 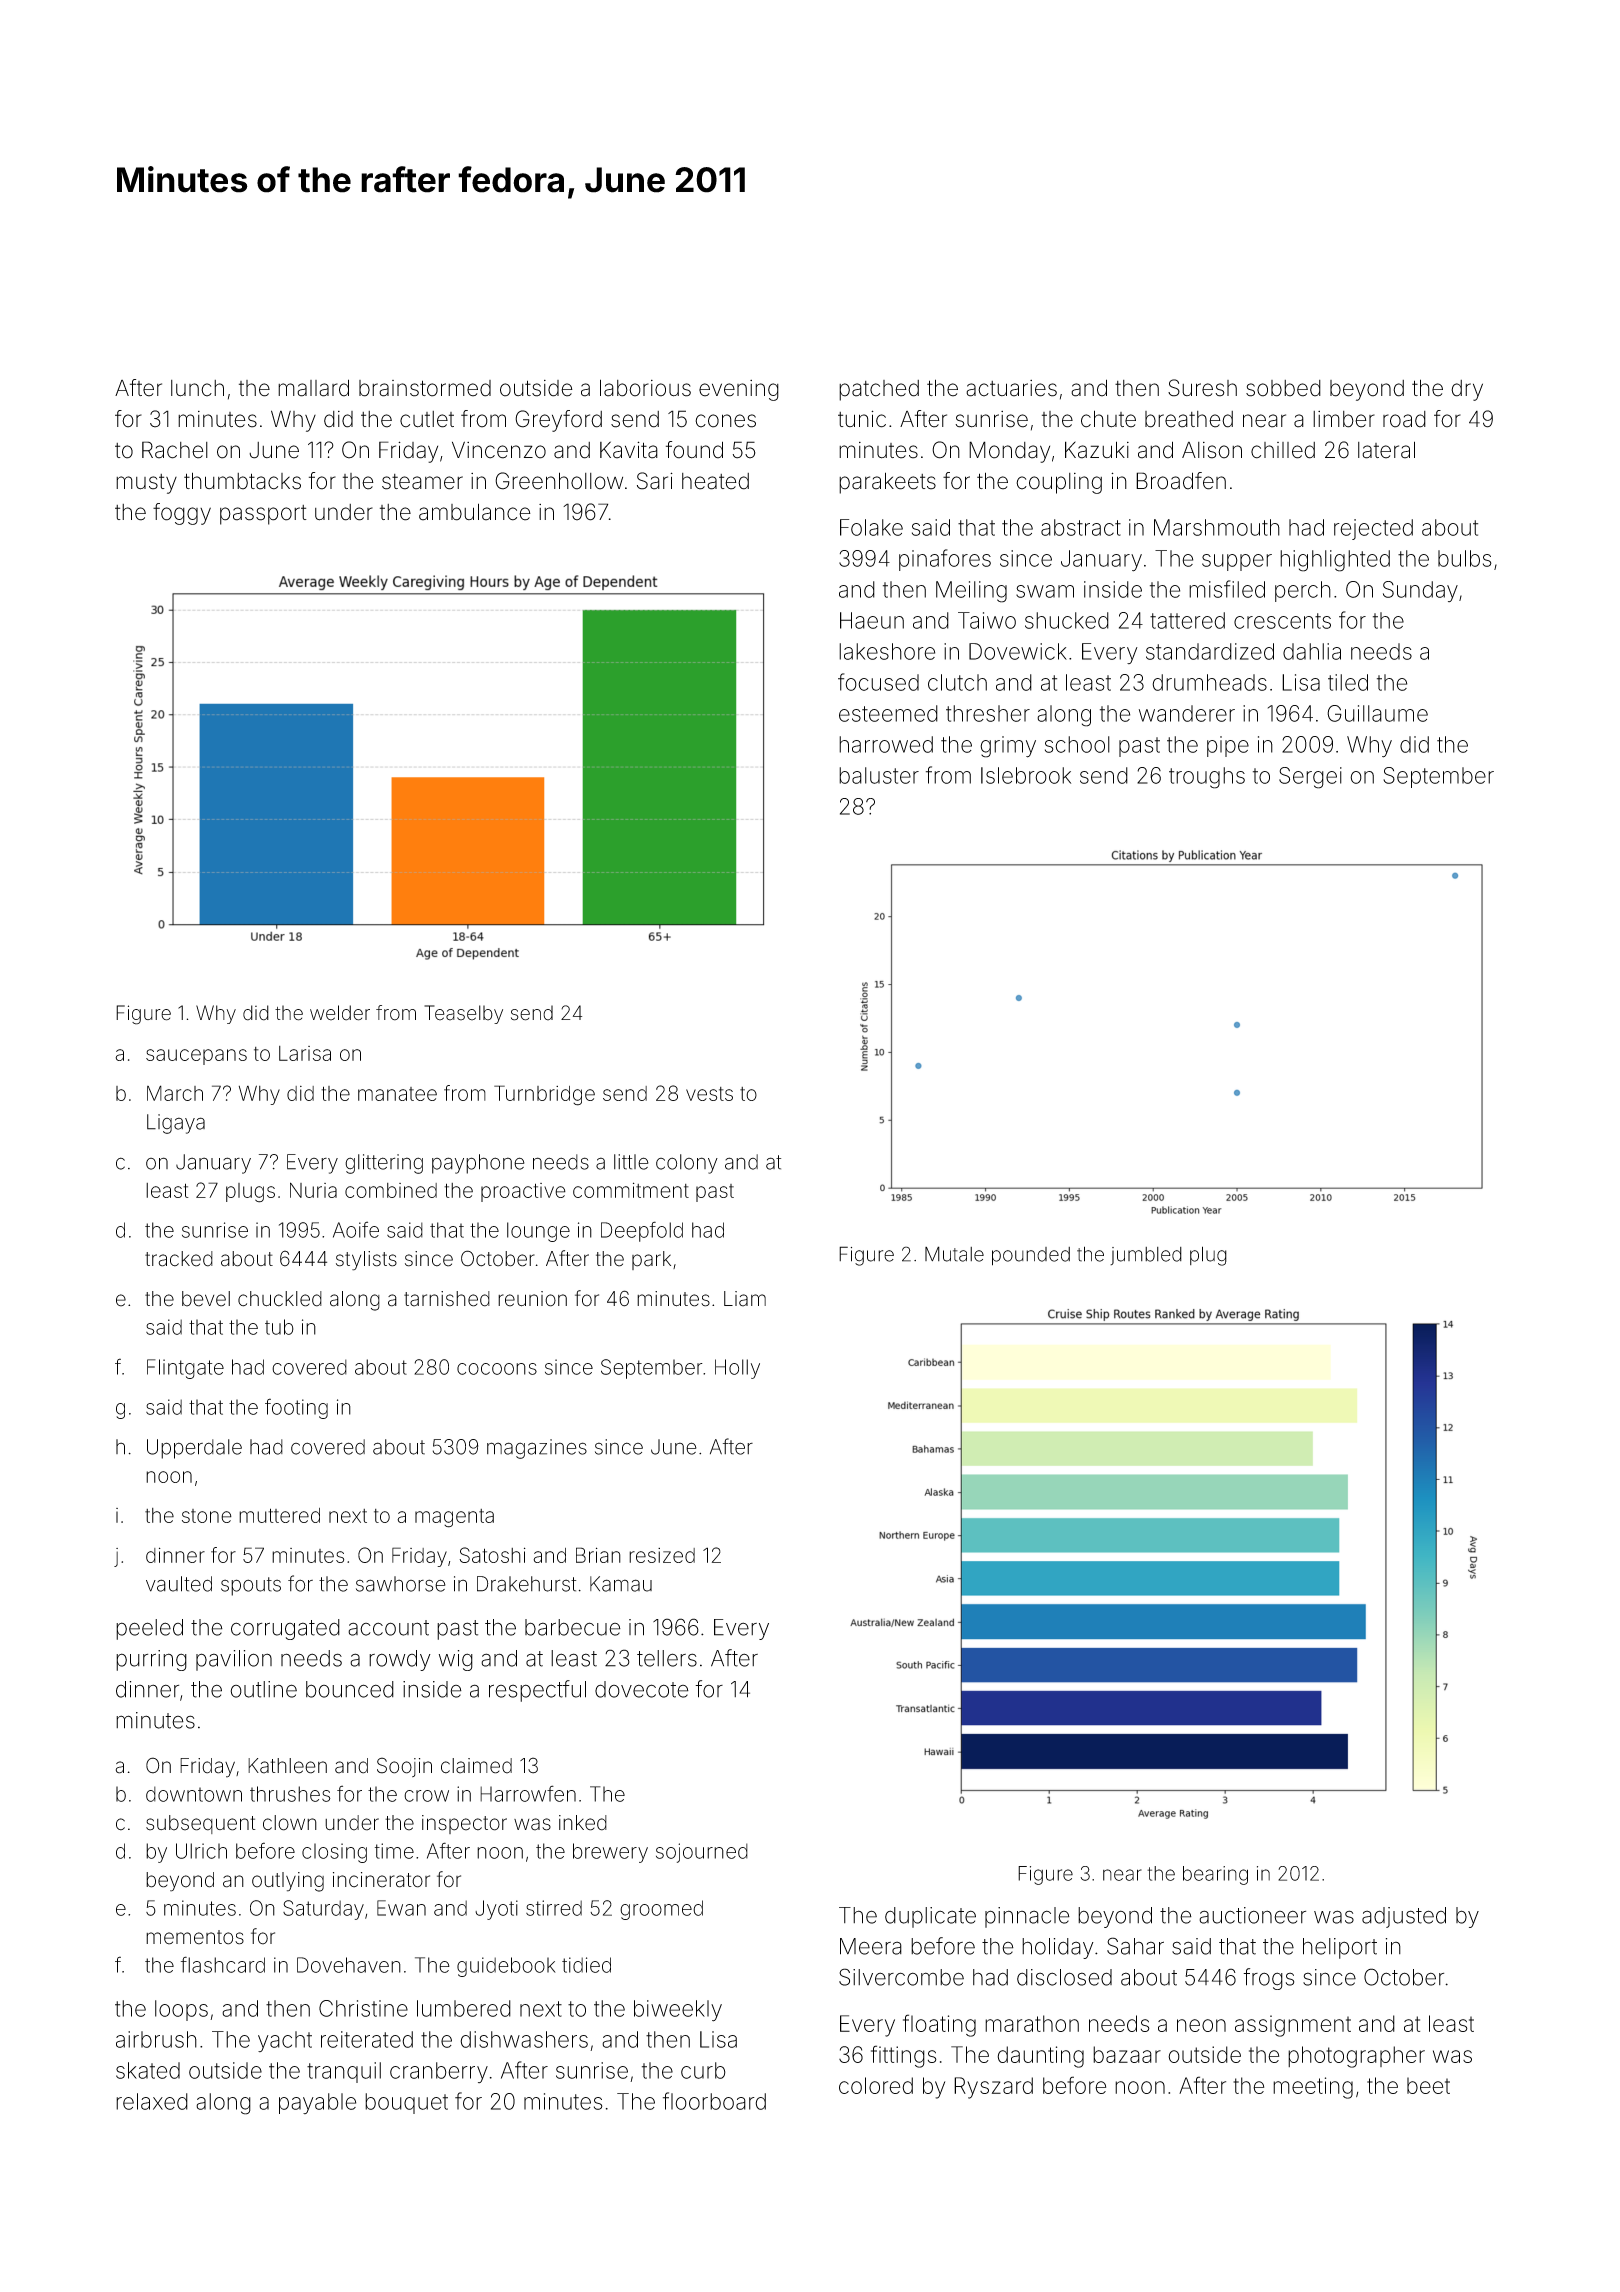 What do you see at coordinates (1283, 388) in the page?
I see `sobbed` at bounding box center [1283, 388].
